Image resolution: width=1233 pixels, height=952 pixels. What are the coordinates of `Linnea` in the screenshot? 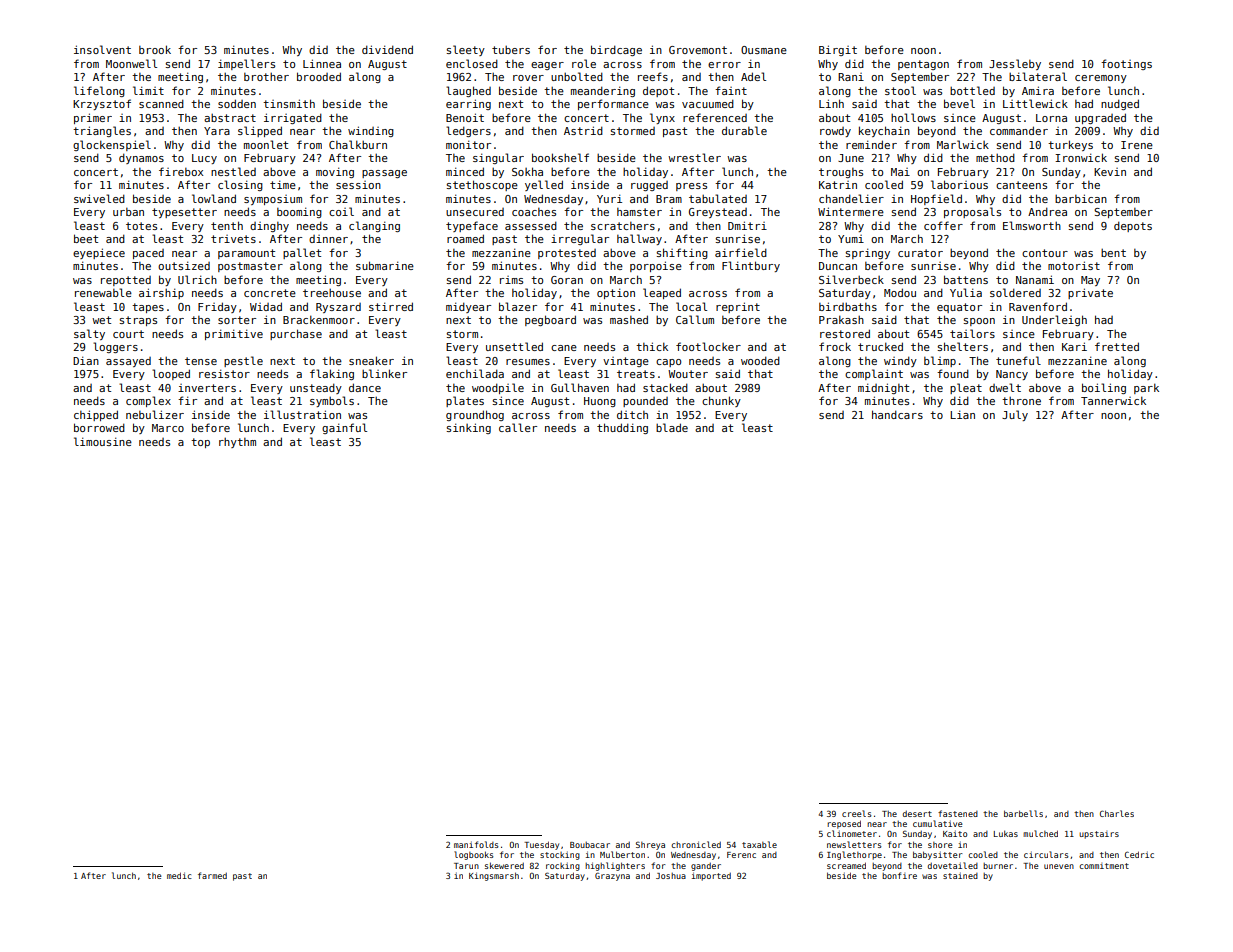 It's located at (322, 63).
